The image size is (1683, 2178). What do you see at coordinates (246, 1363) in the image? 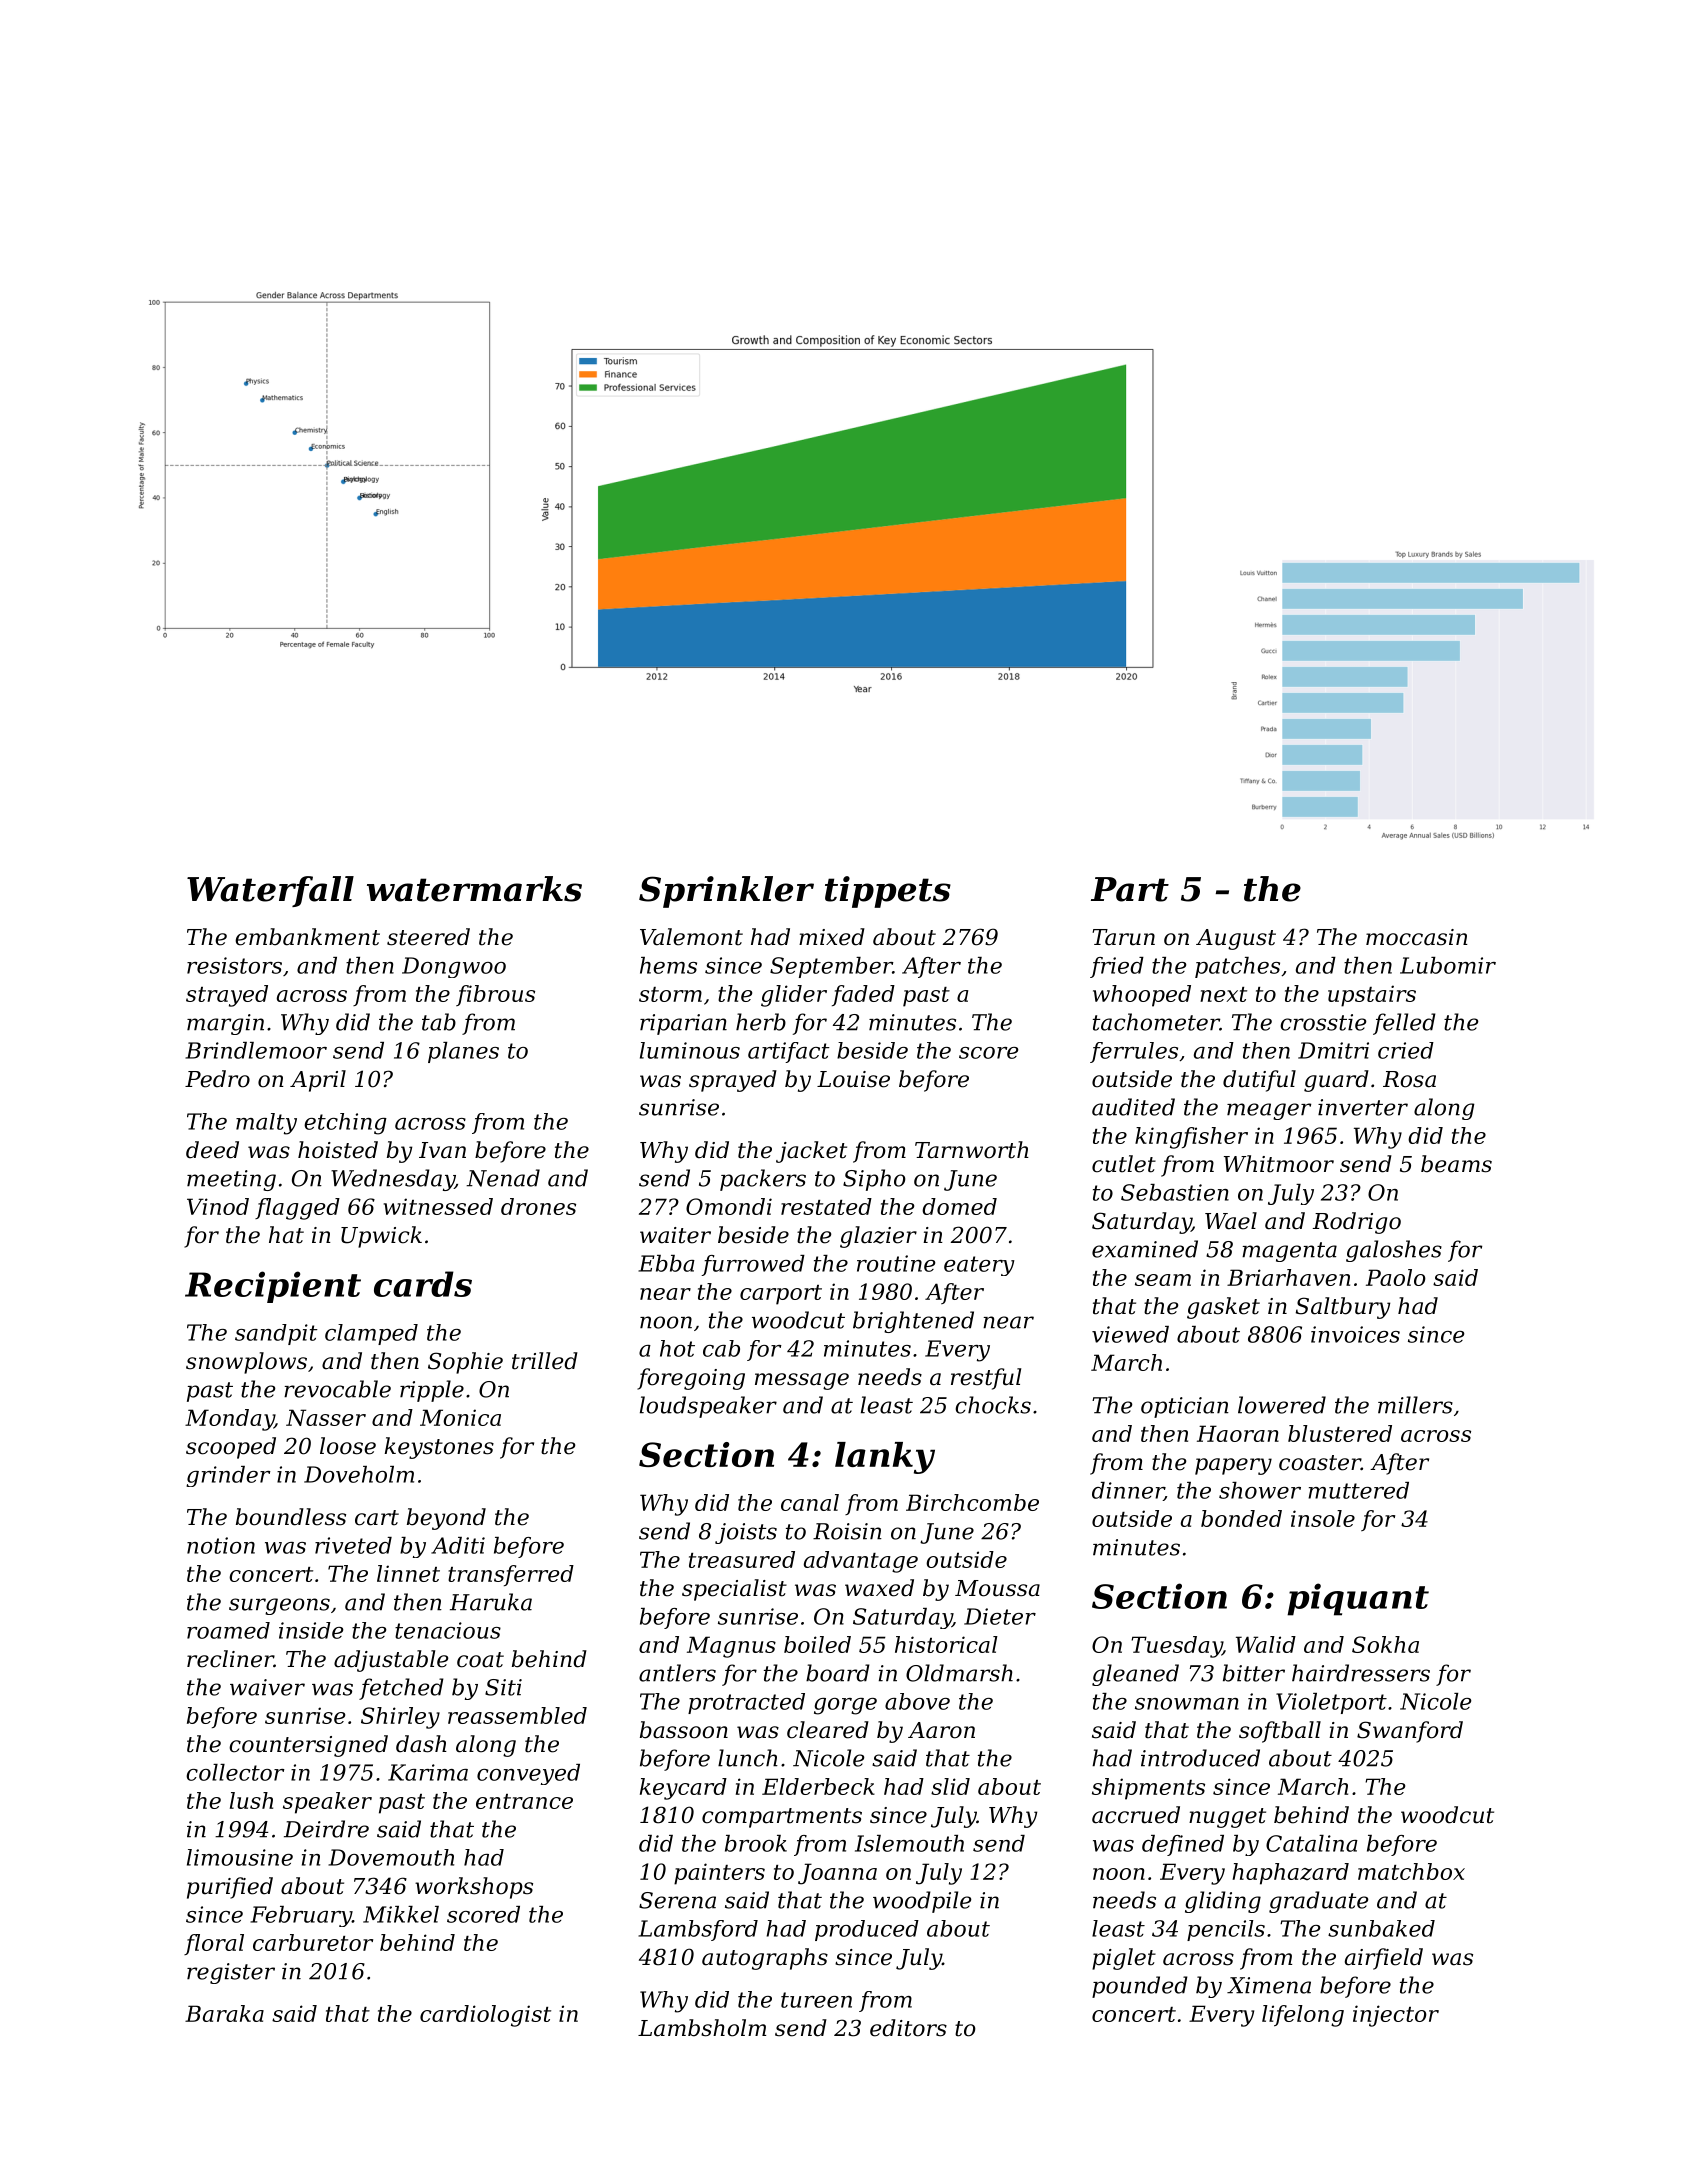
I see `snowplows` at bounding box center [246, 1363].
